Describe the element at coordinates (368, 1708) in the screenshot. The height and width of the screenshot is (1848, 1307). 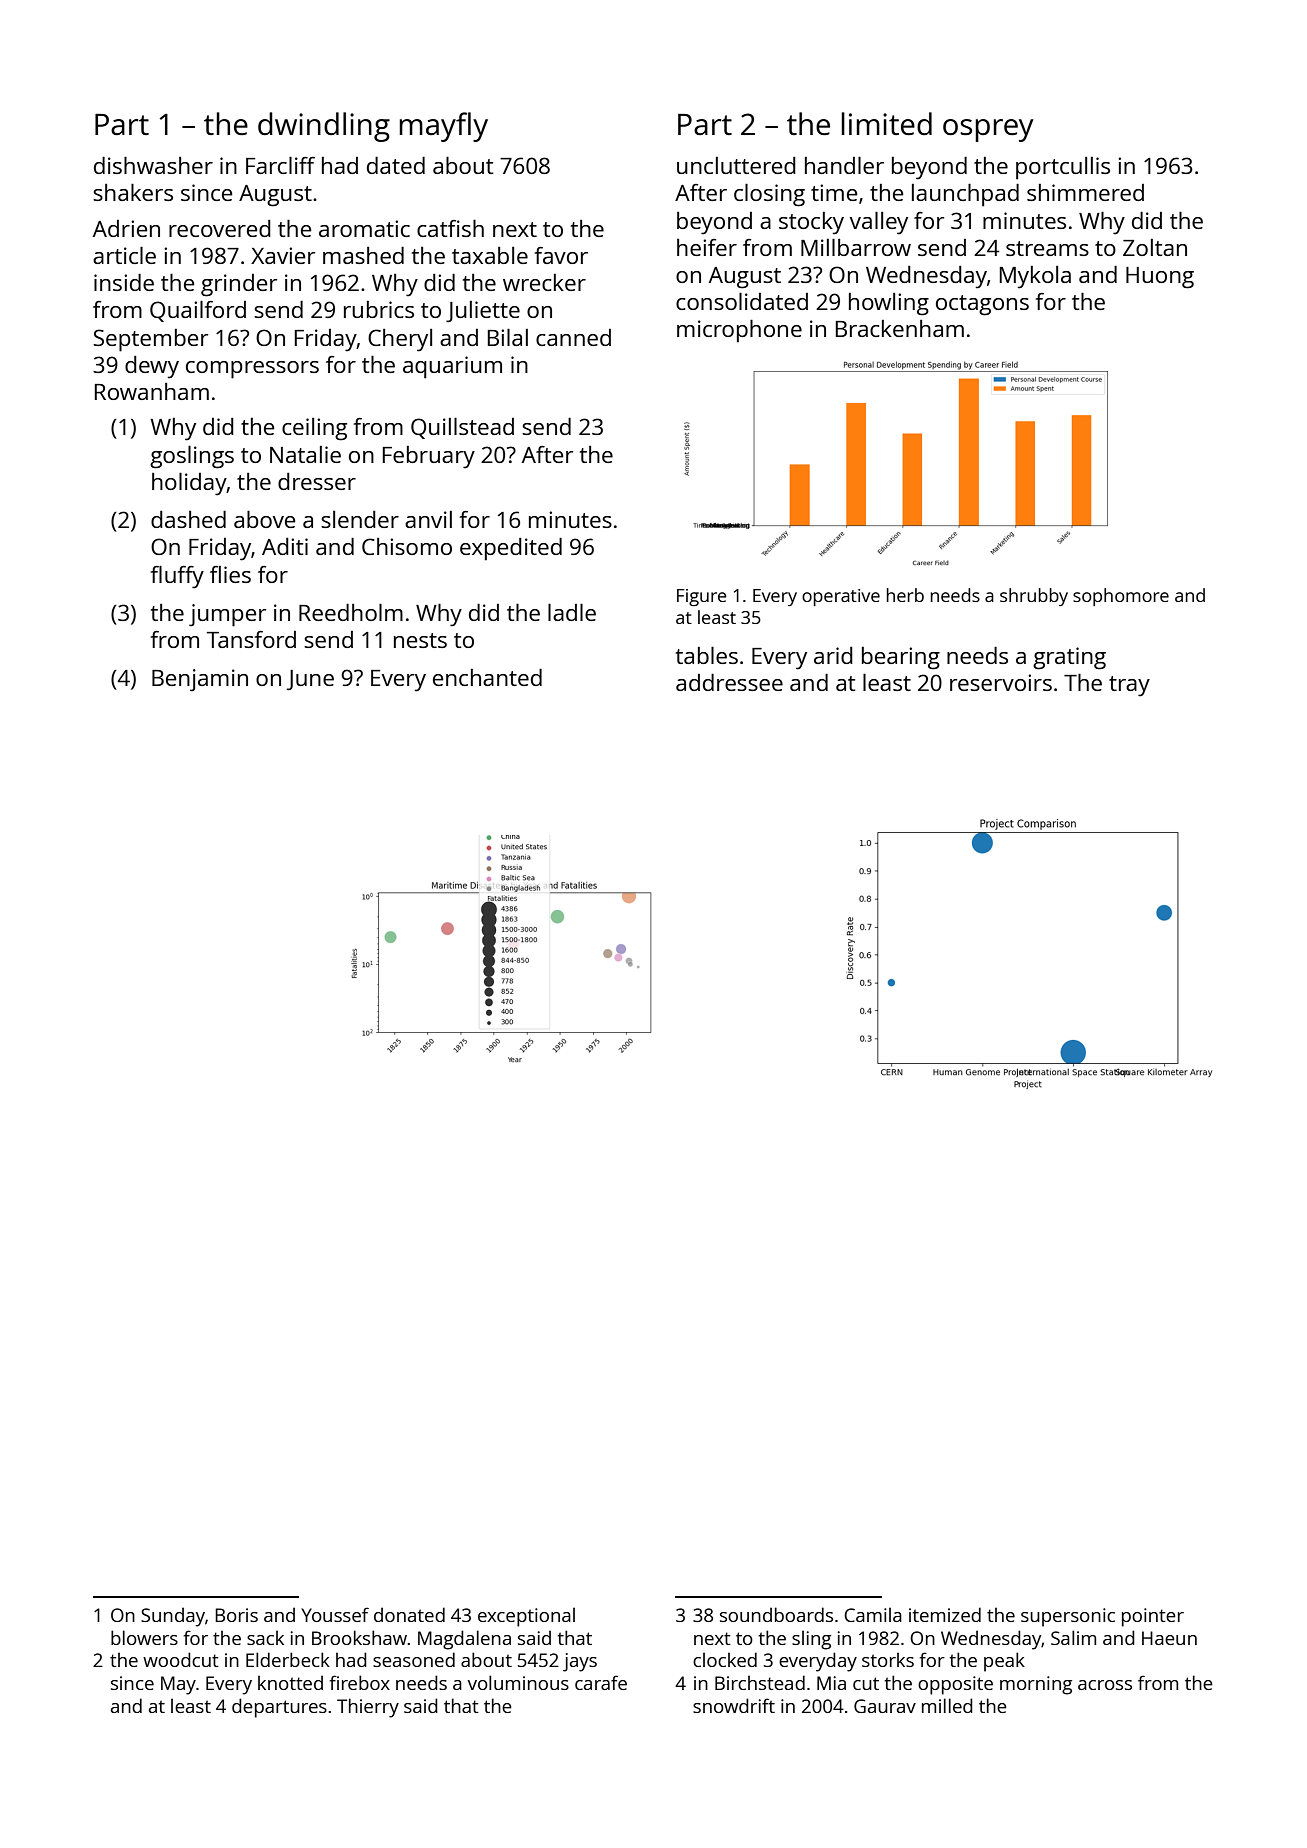
I see `Thierry` at that location.
